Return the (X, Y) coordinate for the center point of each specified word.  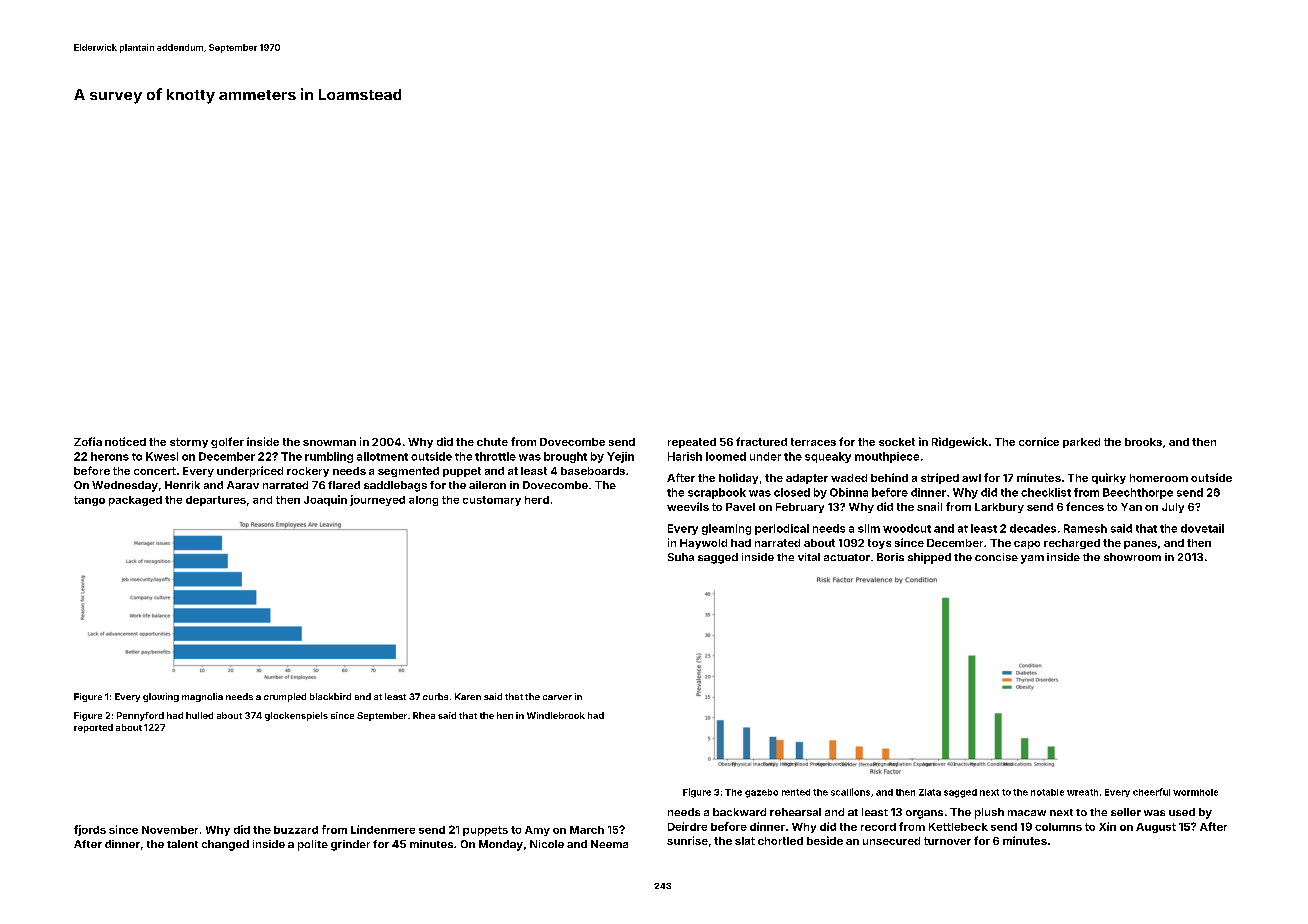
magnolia (202, 697)
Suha (681, 557)
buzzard (296, 830)
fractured (761, 441)
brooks (1143, 442)
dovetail (1202, 528)
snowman (329, 443)
